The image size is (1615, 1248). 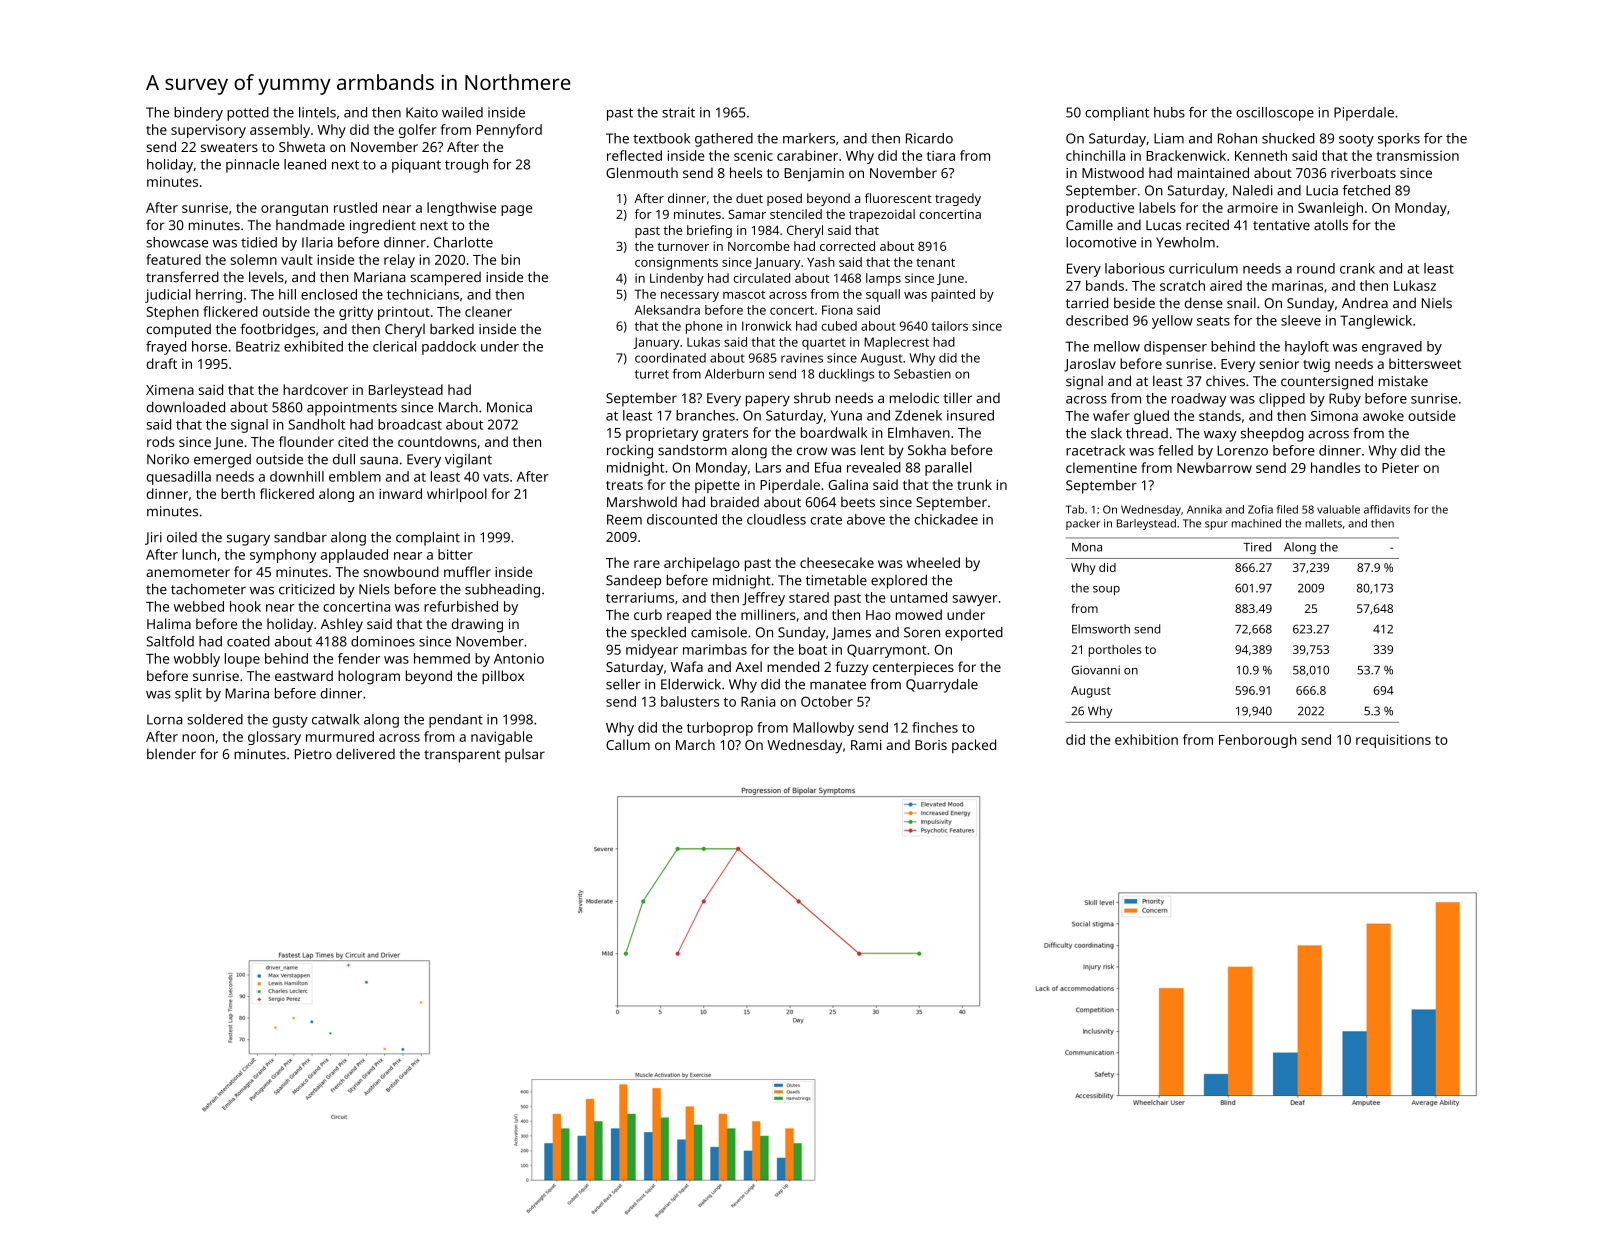 What do you see at coordinates (690, 701) in the screenshot?
I see `balusters` at bounding box center [690, 701].
